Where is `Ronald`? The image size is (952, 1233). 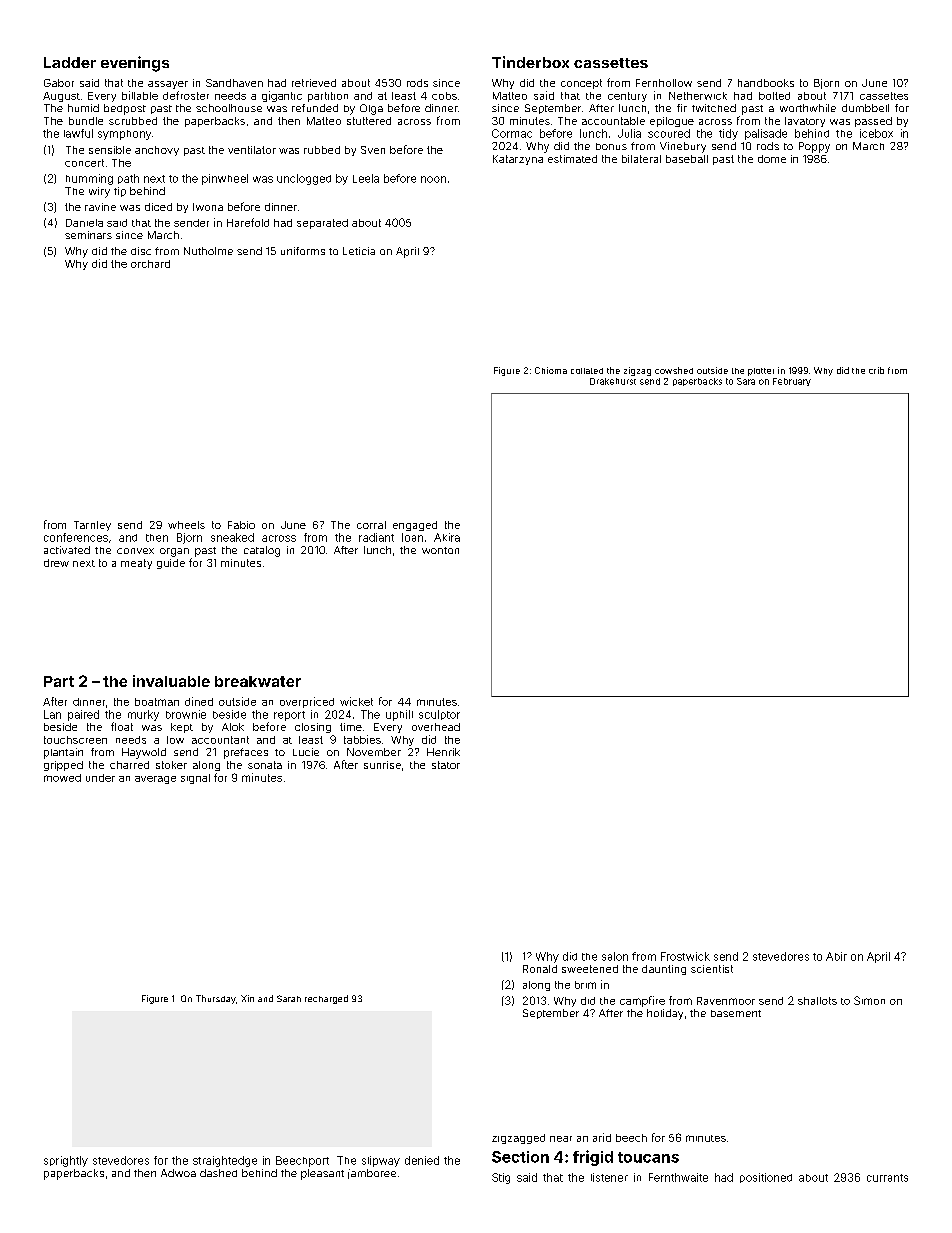 Ronald is located at coordinates (540, 969).
